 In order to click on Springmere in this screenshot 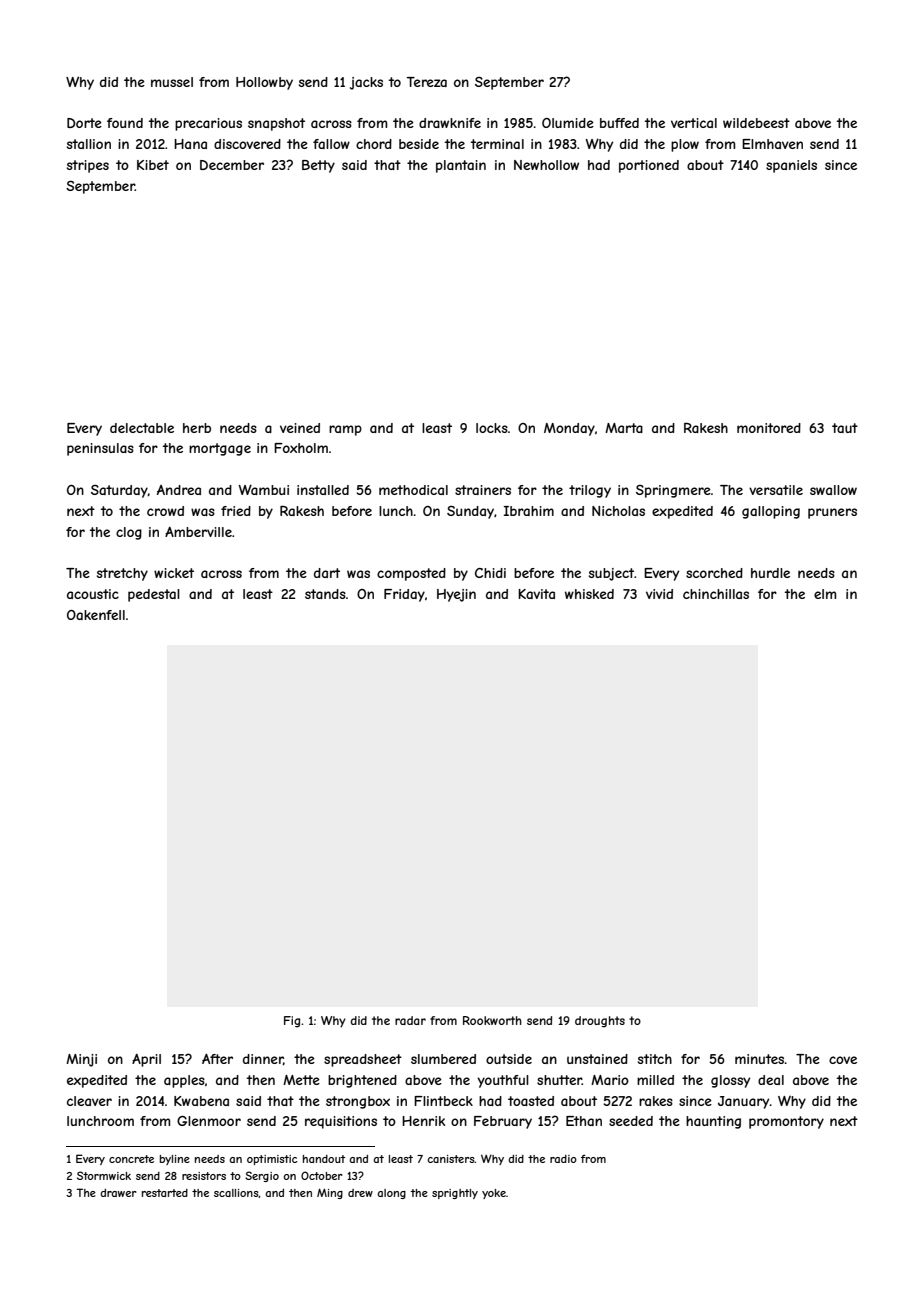, I will do `click(673, 491)`.
